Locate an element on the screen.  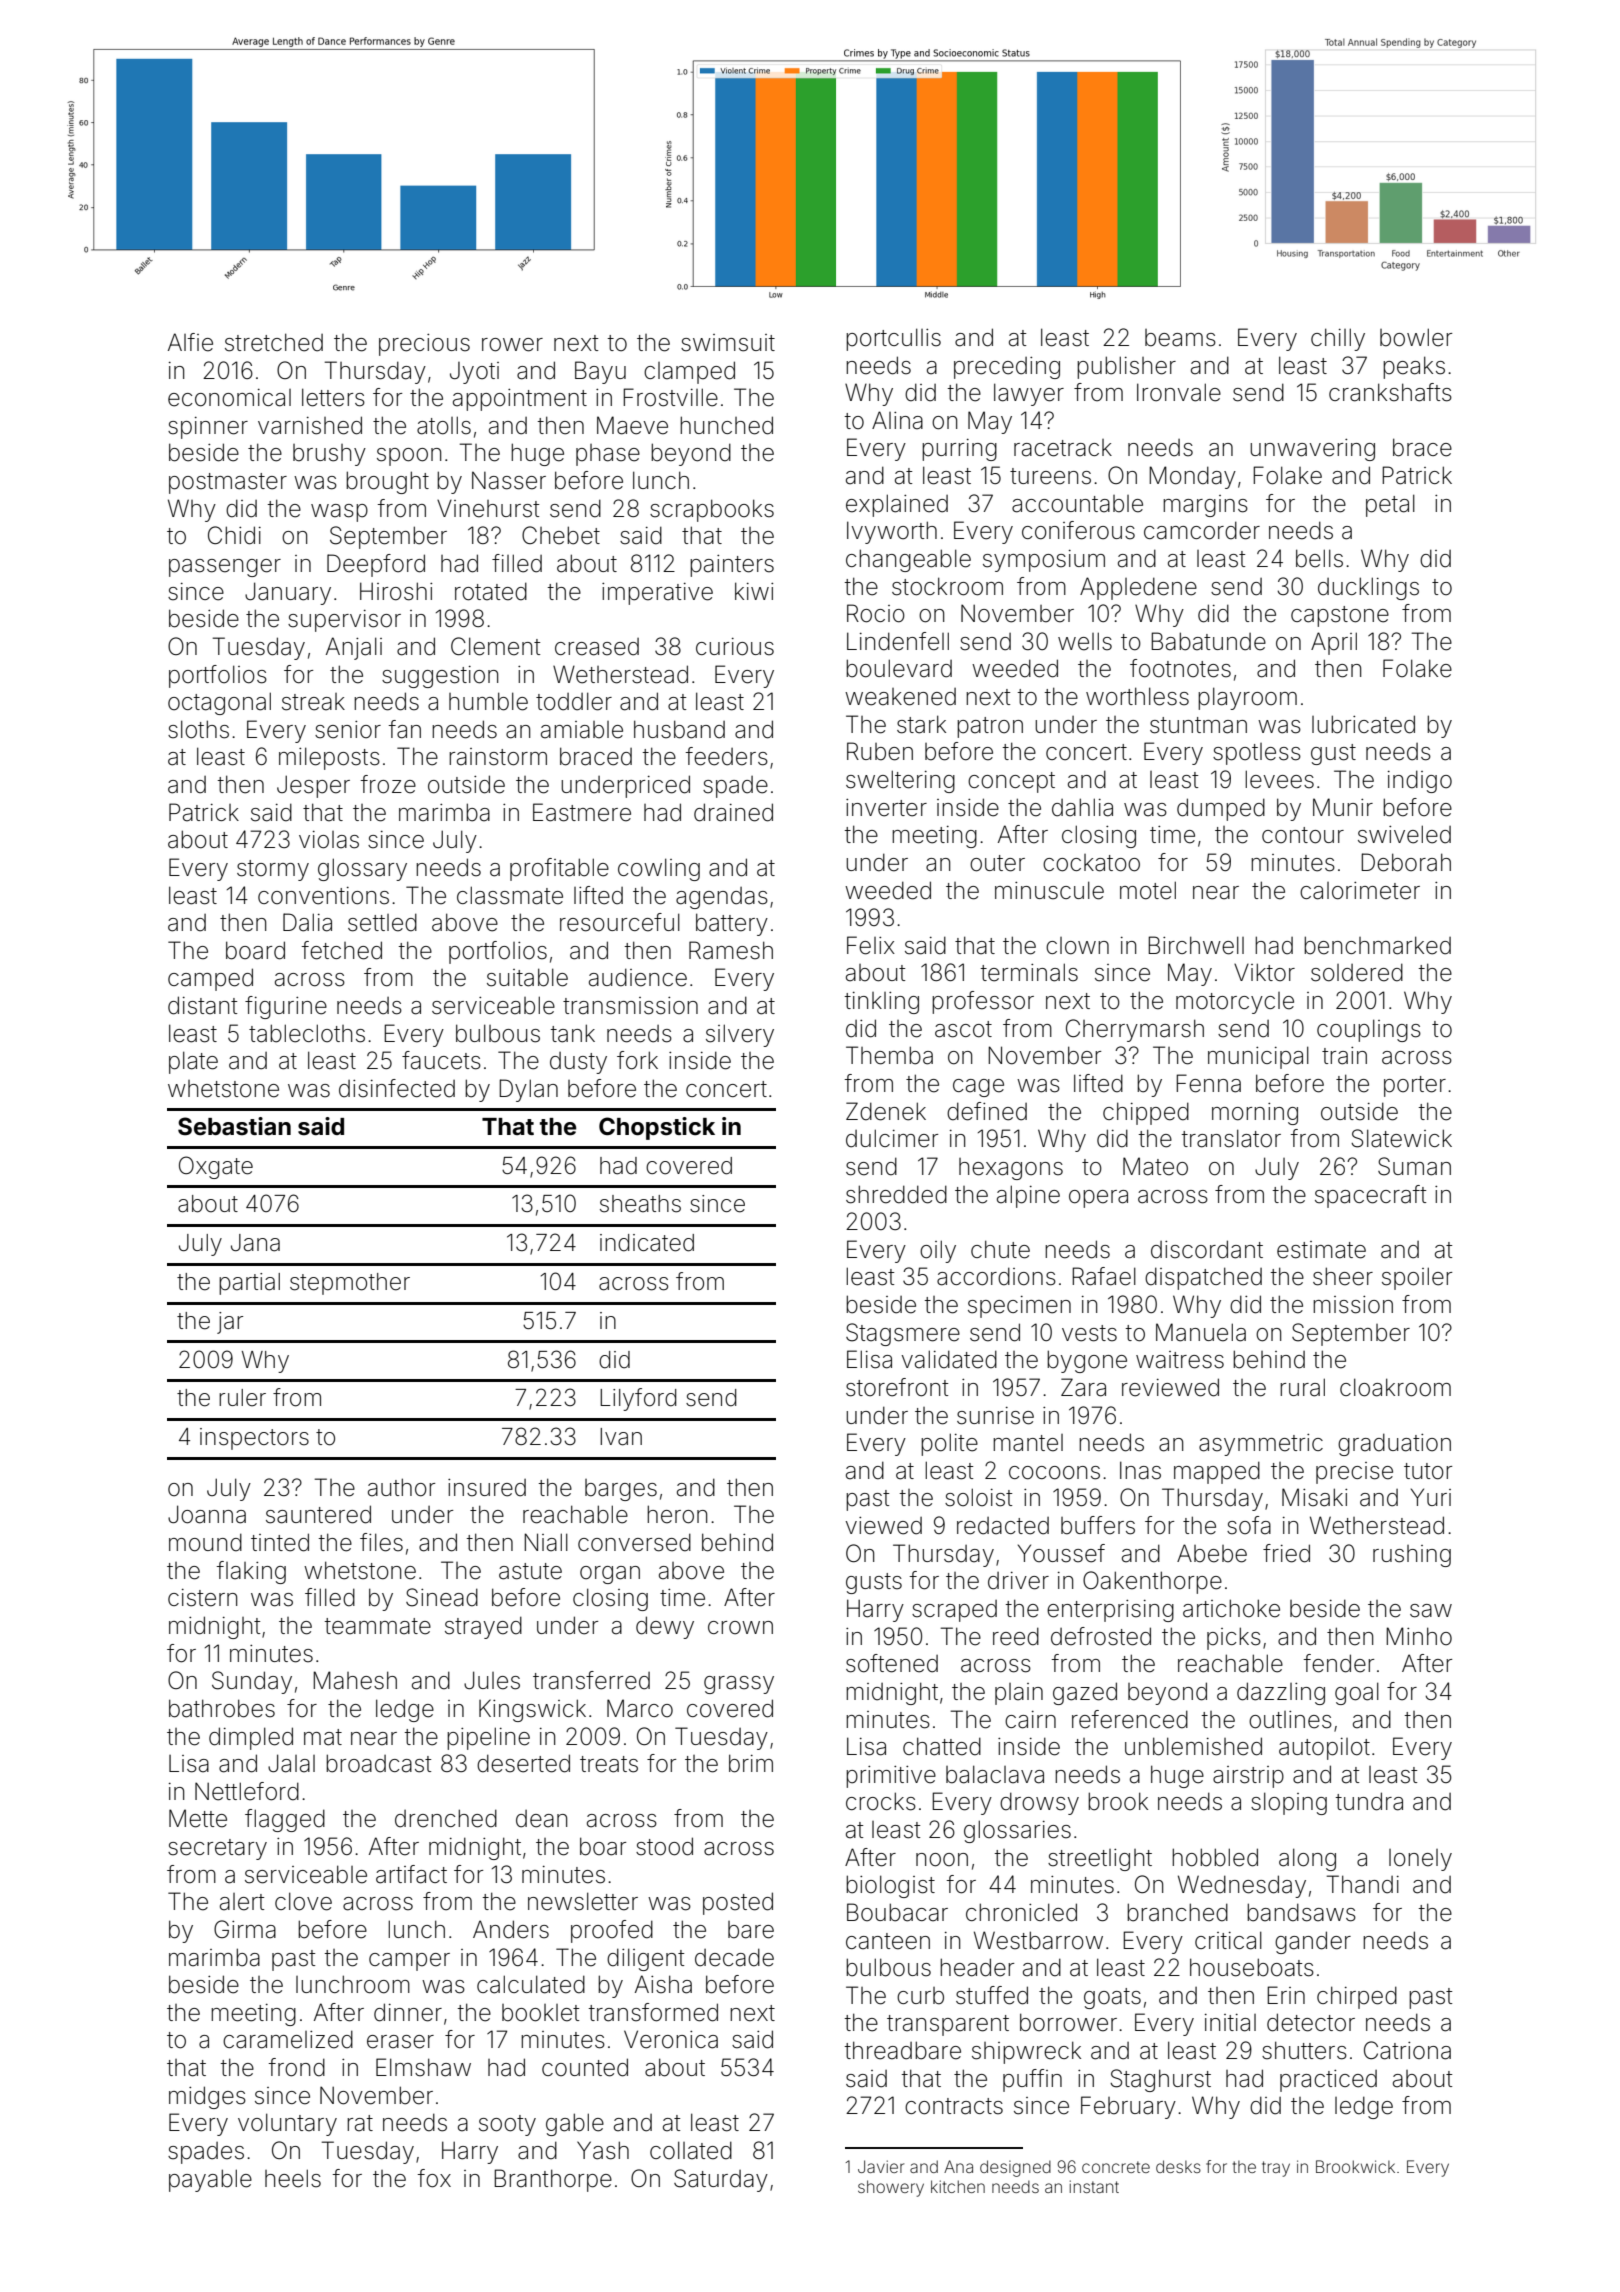
suitable is located at coordinates (527, 977).
